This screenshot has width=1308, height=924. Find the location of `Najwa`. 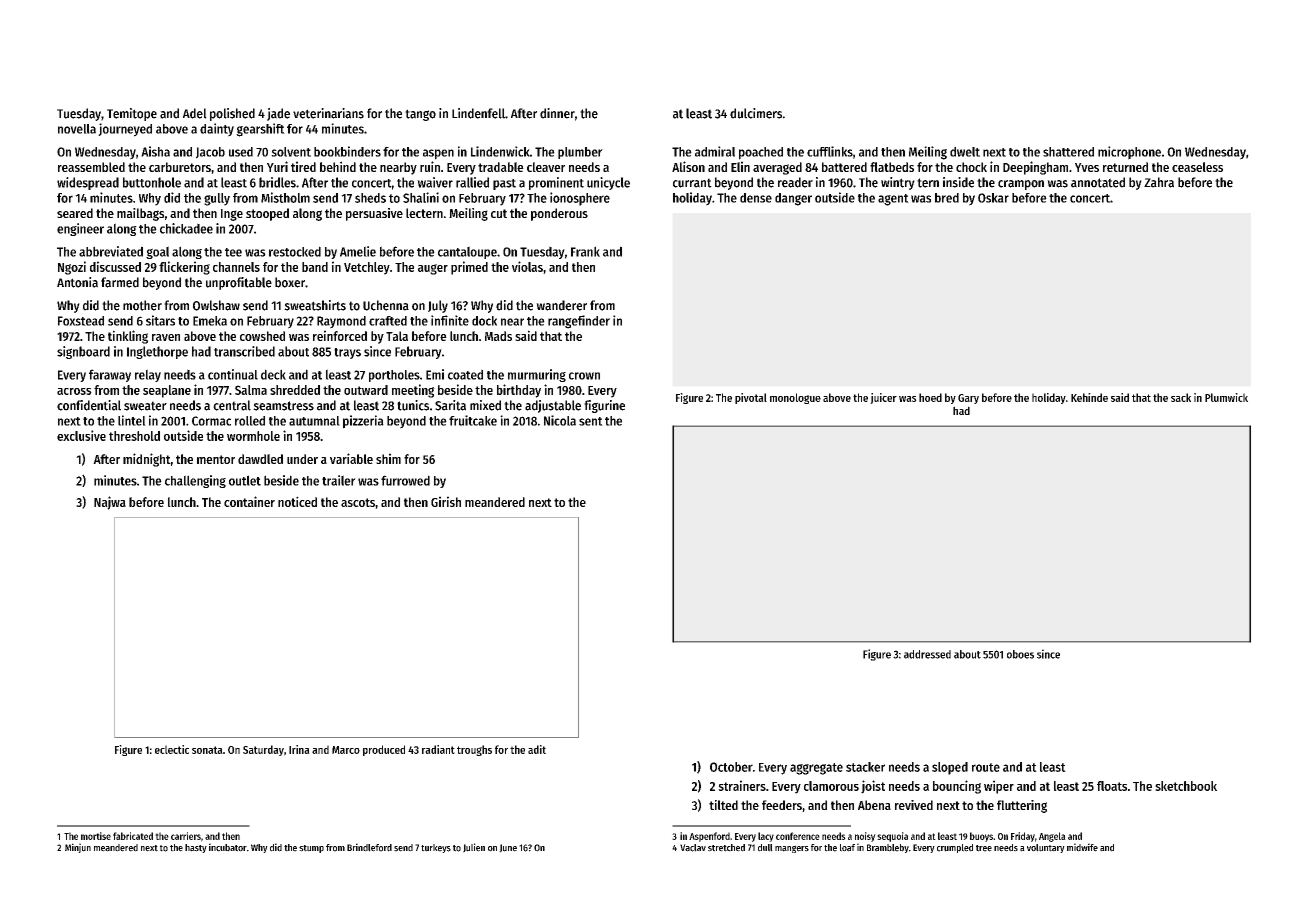

Najwa is located at coordinates (110, 503).
